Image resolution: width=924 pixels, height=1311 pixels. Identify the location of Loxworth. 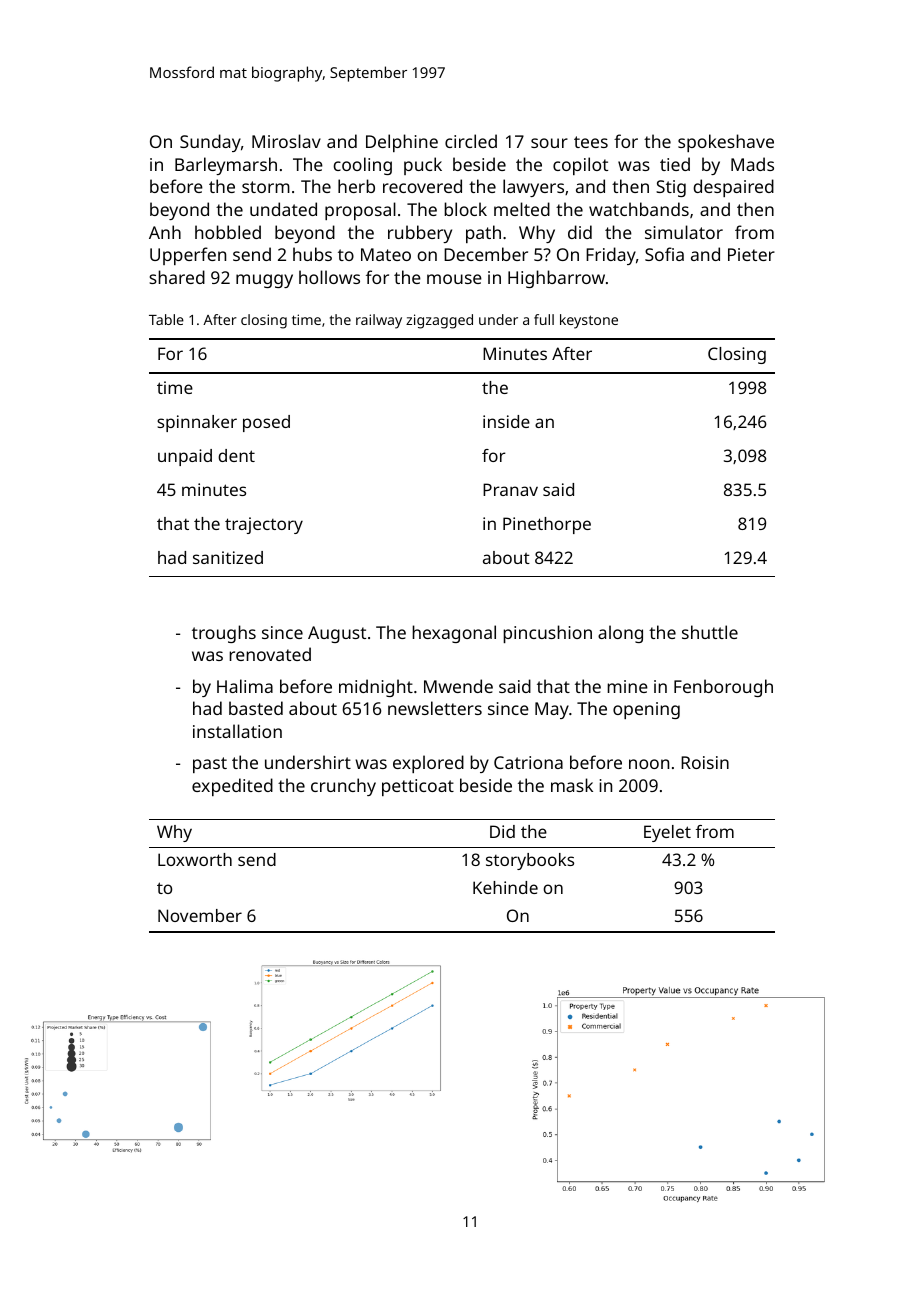
(195, 859).
